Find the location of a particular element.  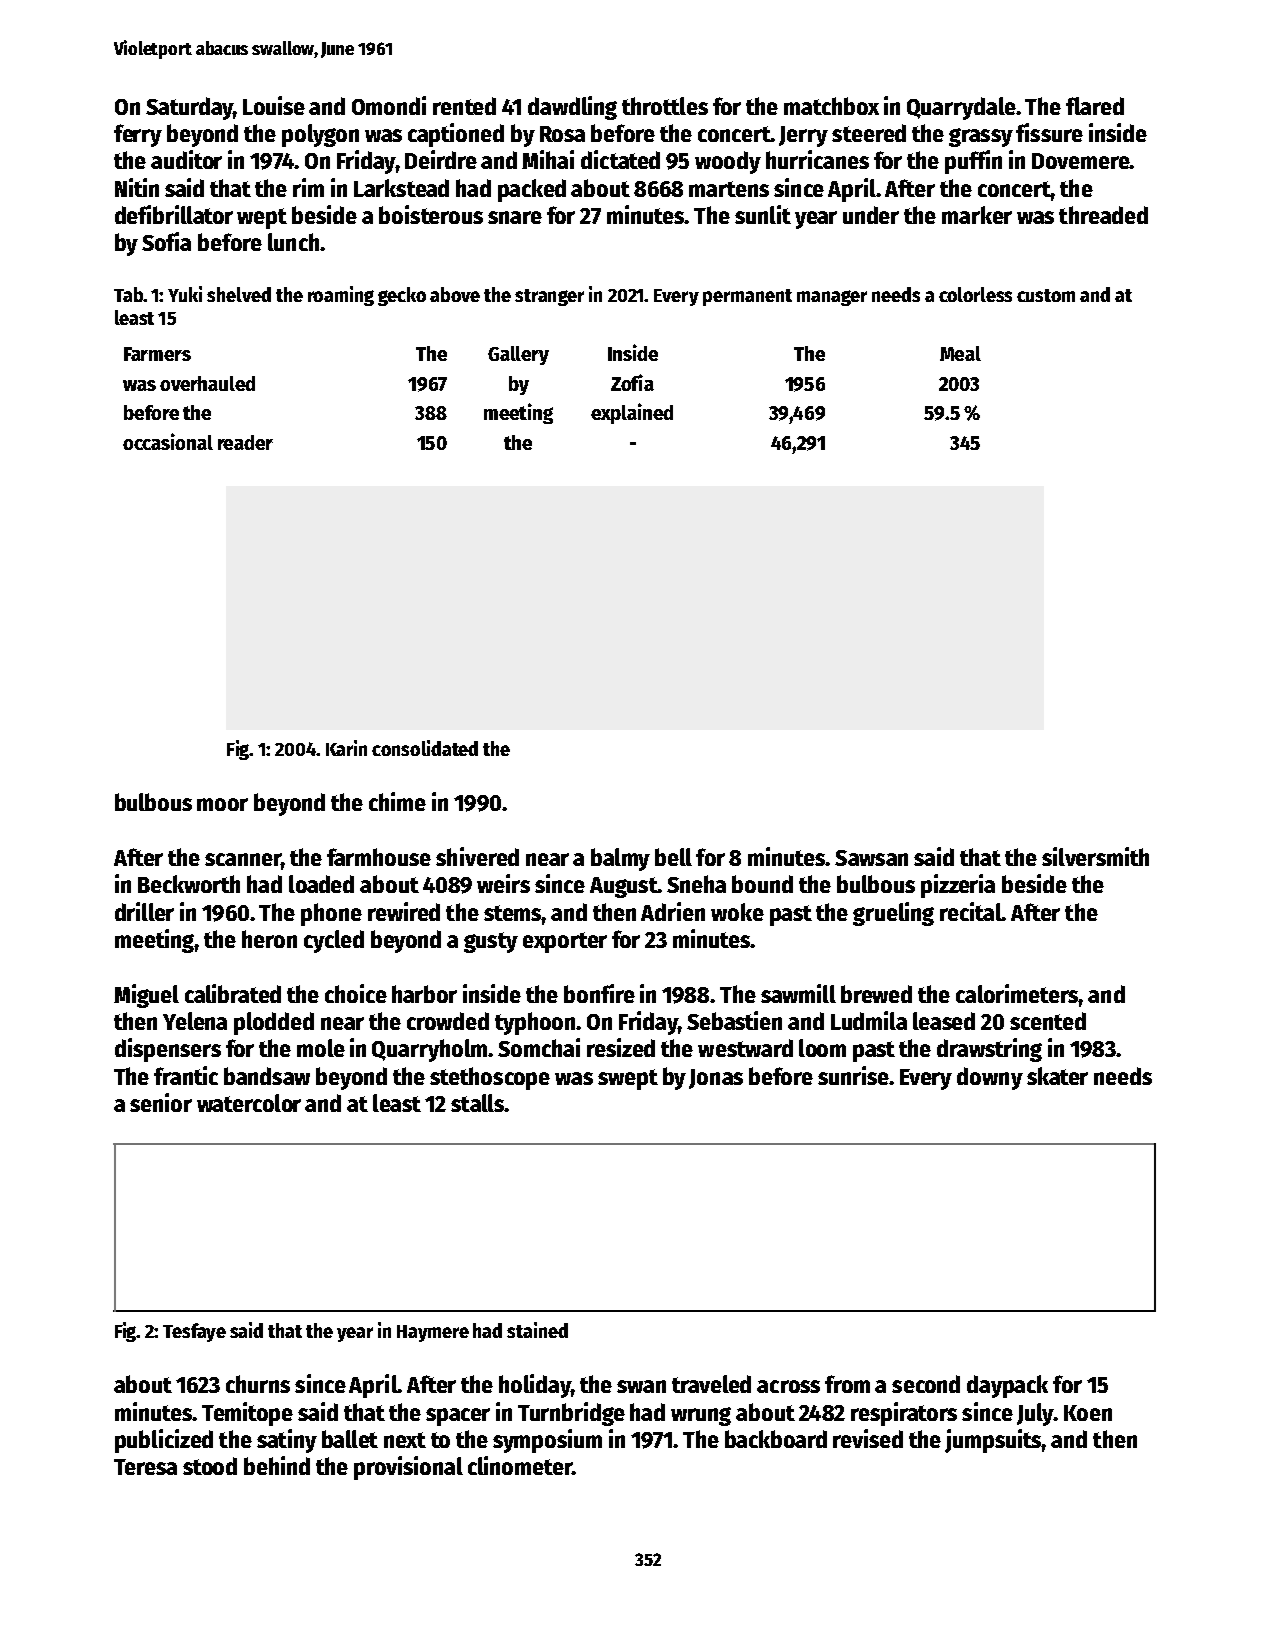

rented is located at coordinates (464, 106).
